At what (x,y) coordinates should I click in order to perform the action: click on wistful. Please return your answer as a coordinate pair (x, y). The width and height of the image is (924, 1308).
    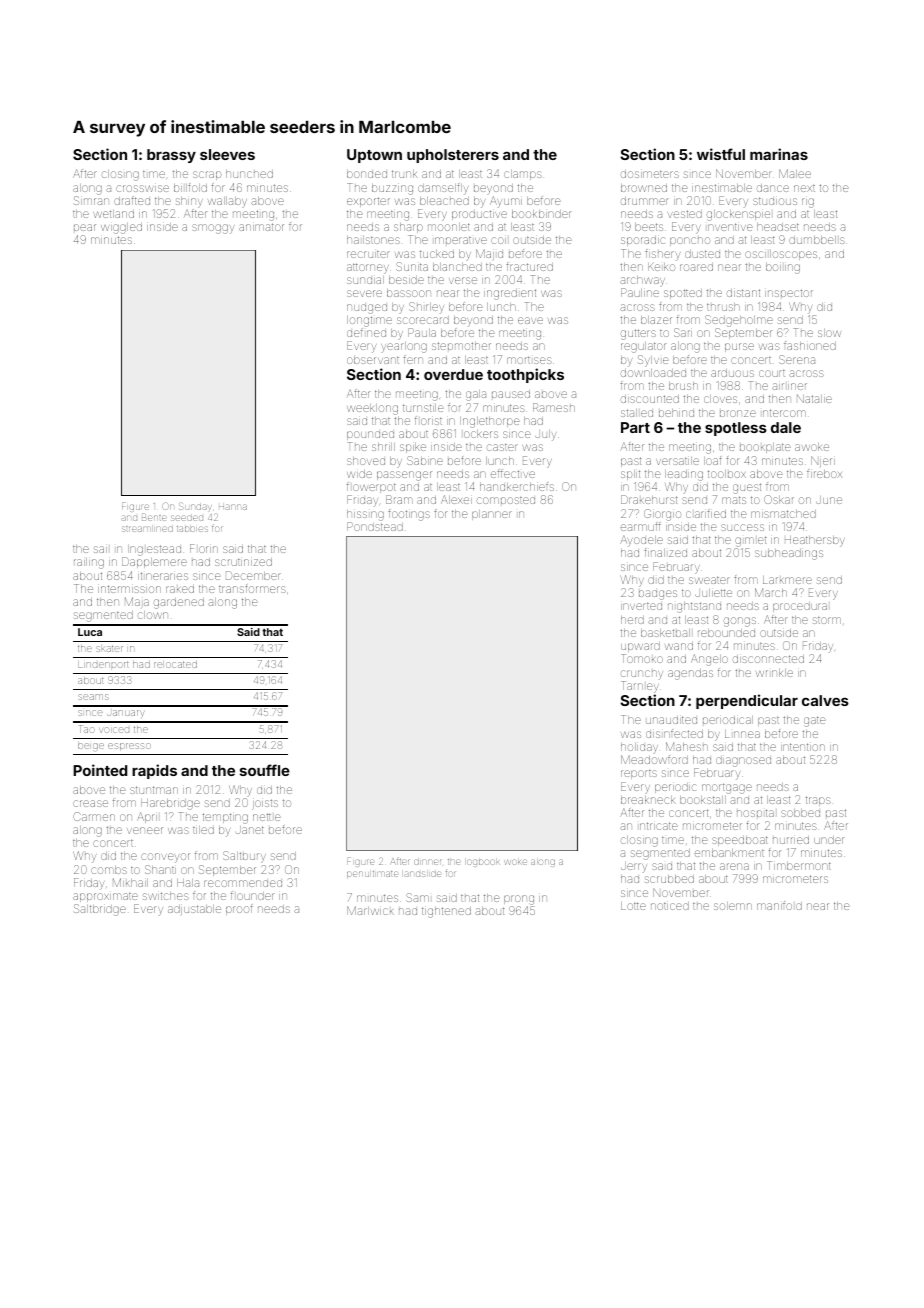
    Looking at the image, I should click on (721, 154).
